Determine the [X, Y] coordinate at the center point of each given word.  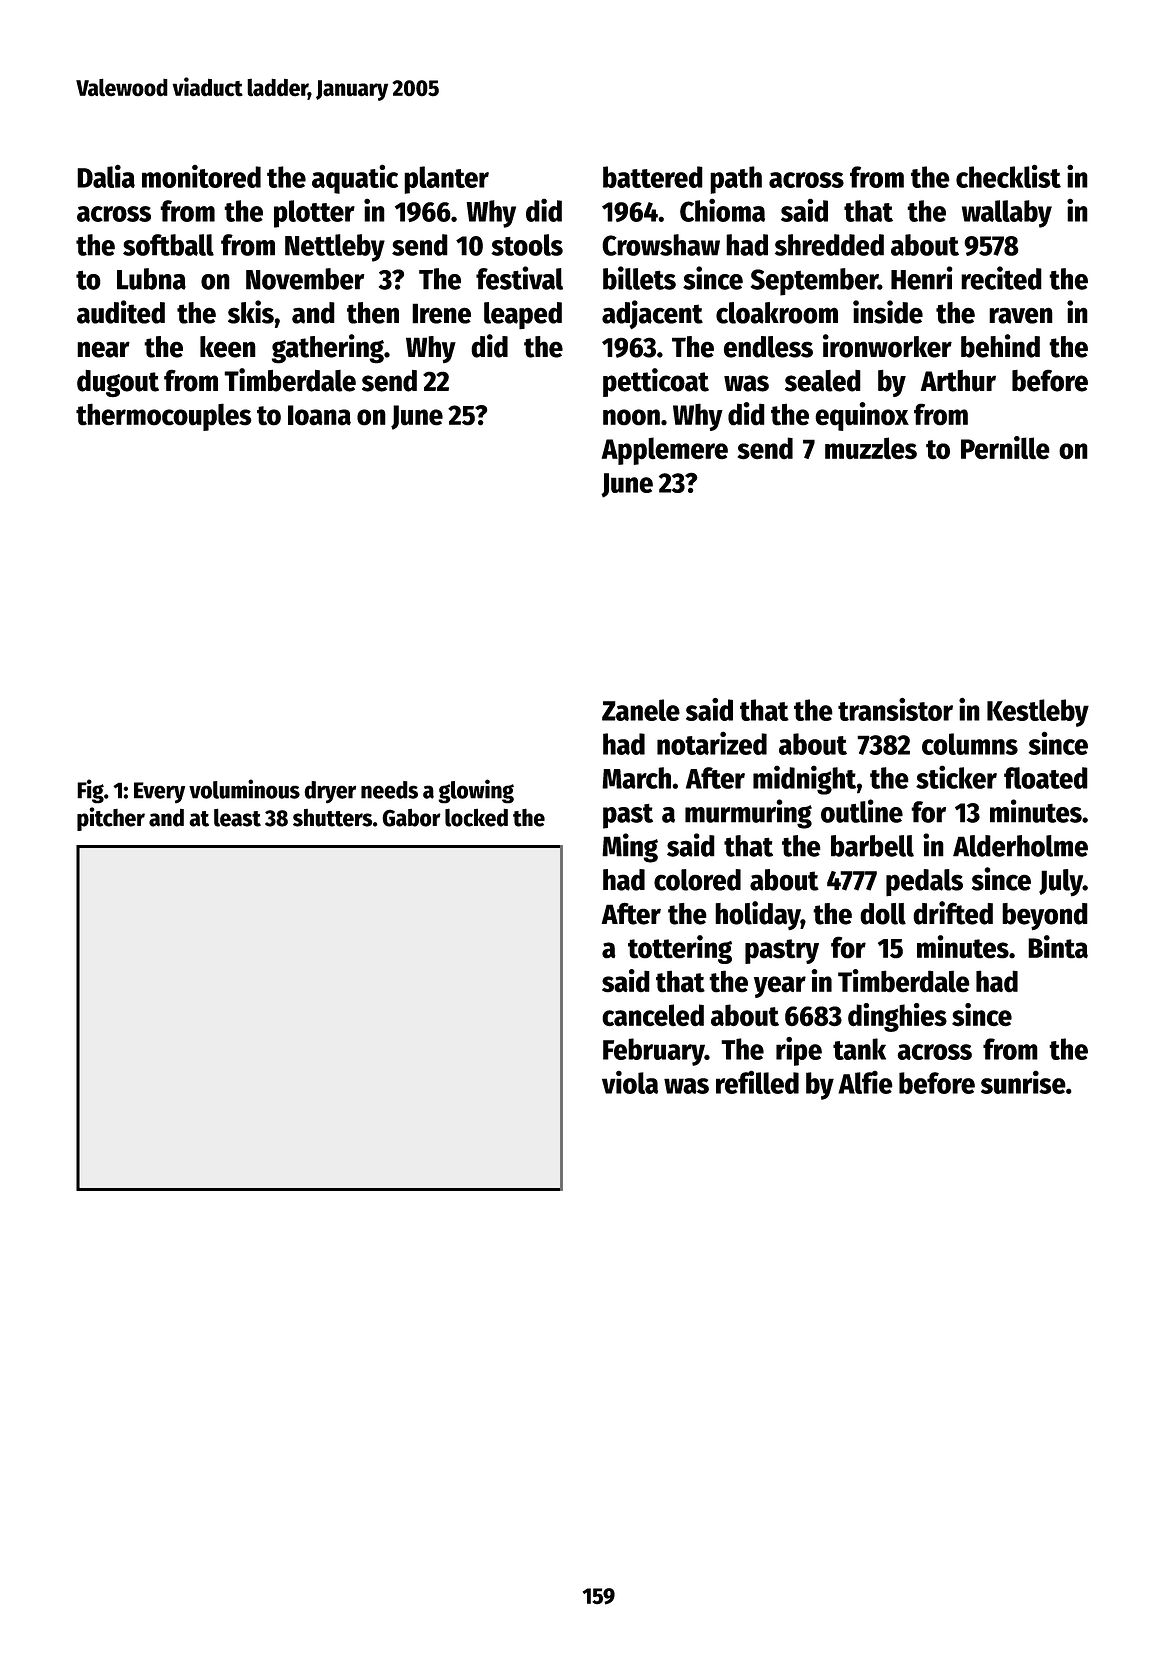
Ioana [319, 415]
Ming [630, 848]
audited [121, 312]
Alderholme [1020, 846]
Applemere [665, 451]
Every [159, 793]
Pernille [1005, 448]
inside [888, 312]
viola [630, 1082]
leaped [523, 316]
